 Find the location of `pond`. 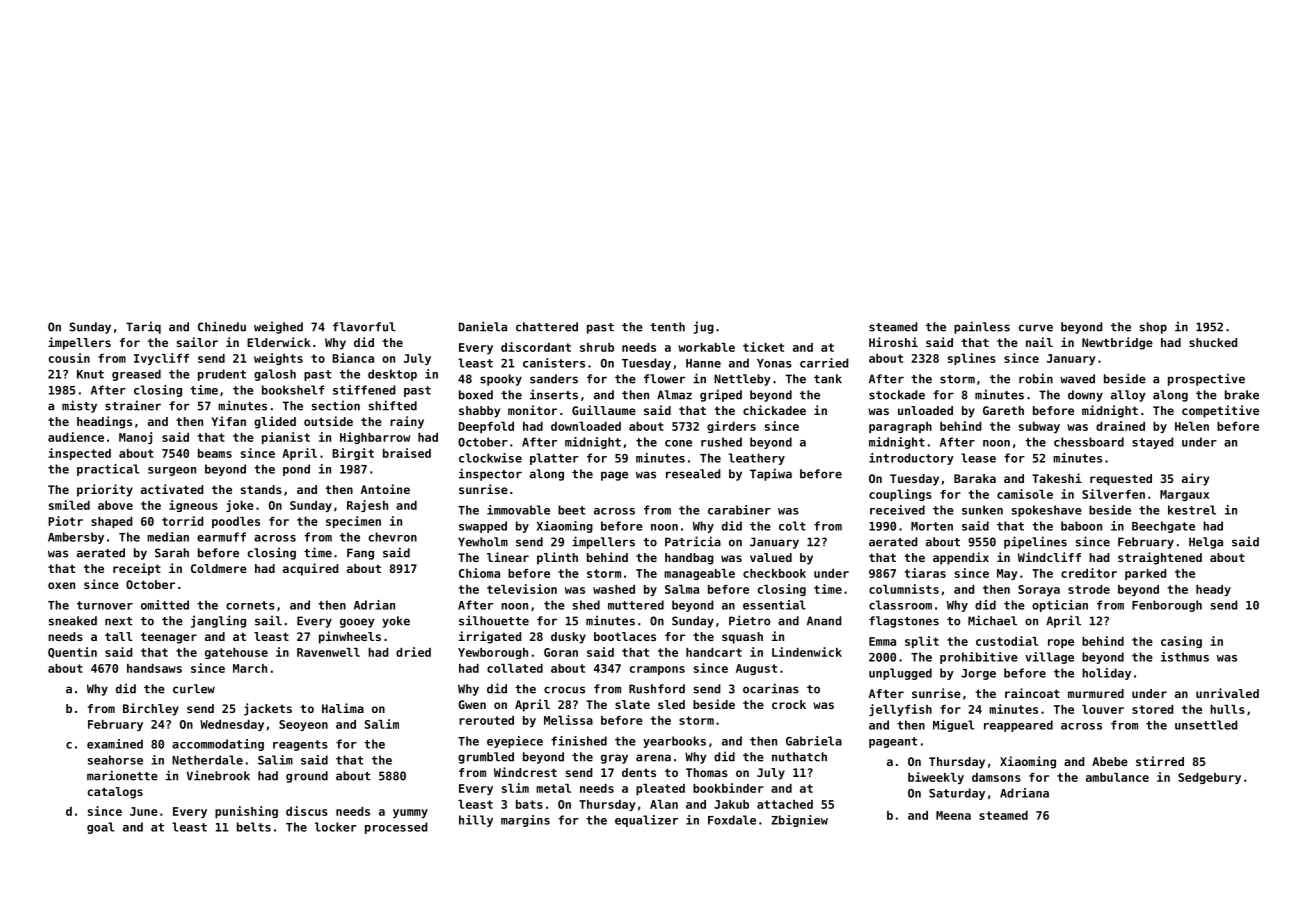

pond is located at coordinates (296, 470).
